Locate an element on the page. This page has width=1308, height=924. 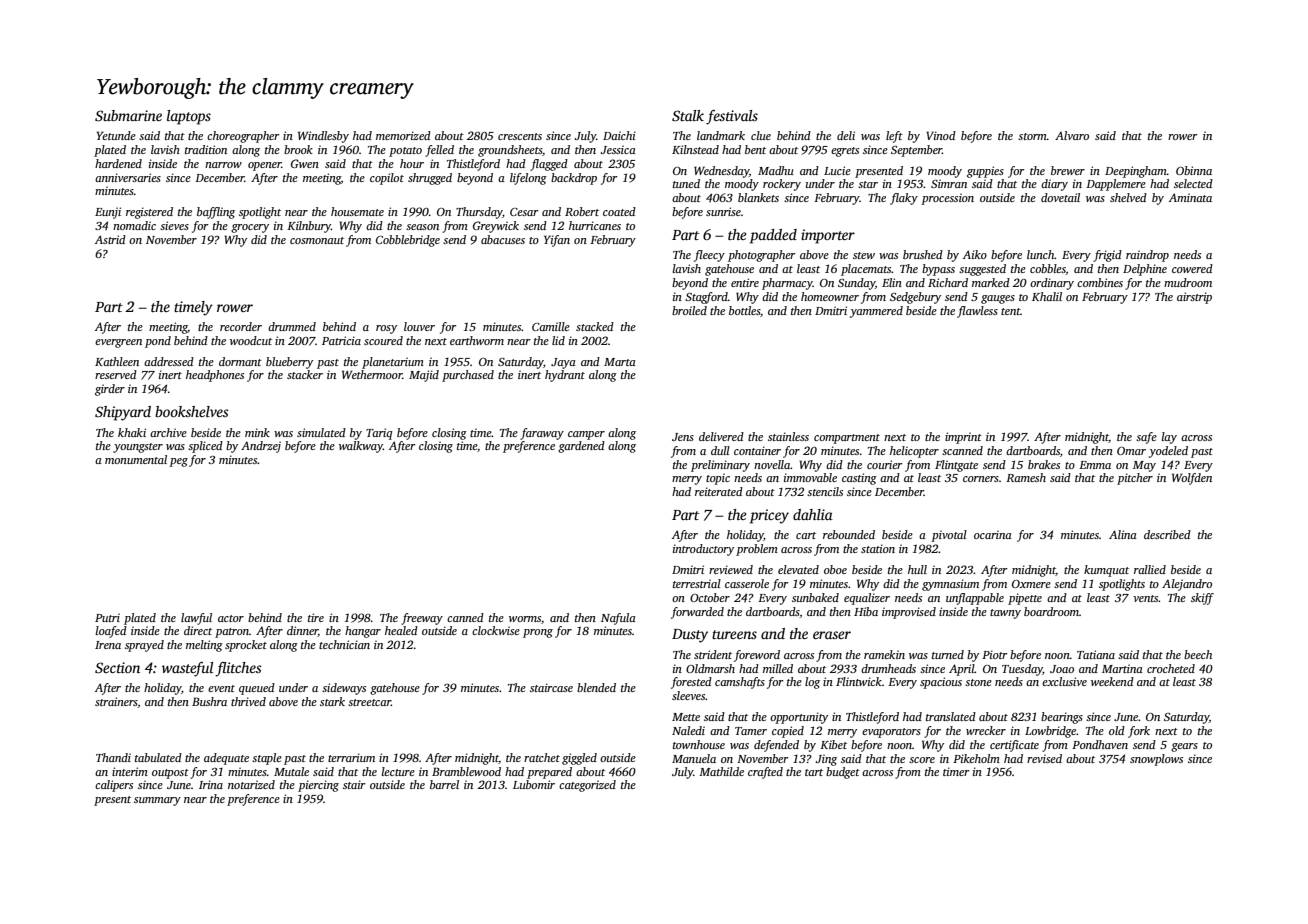
monumental is located at coordinates (136, 459).
